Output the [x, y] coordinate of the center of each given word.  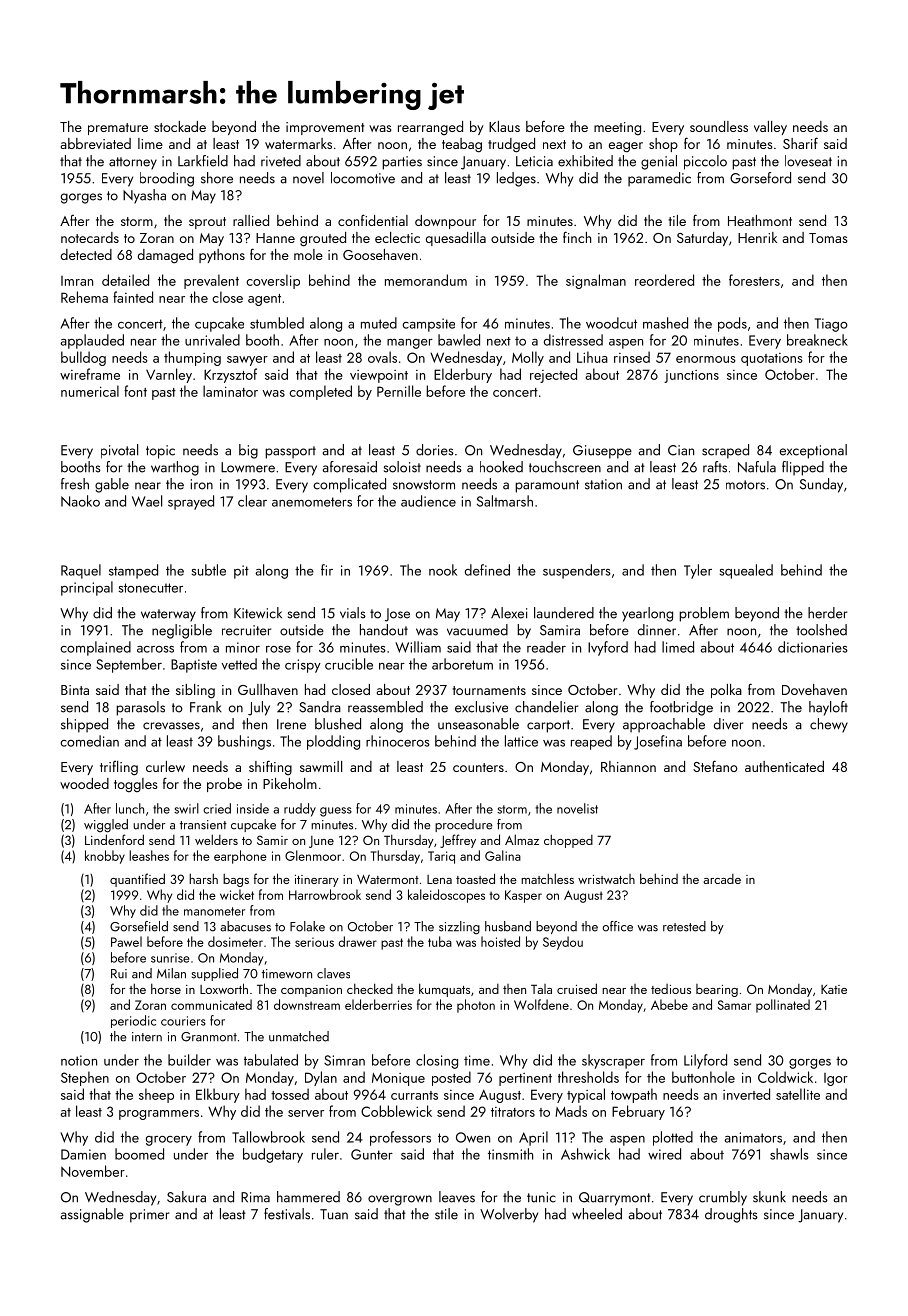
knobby [105, 857]
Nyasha [144, 196]
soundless [719, 126]
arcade [722, 879]
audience [428, 501]
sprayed [191, 502]
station [603, 484]
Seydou [563, 943]
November [93, 1171]
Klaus [504, 126]
